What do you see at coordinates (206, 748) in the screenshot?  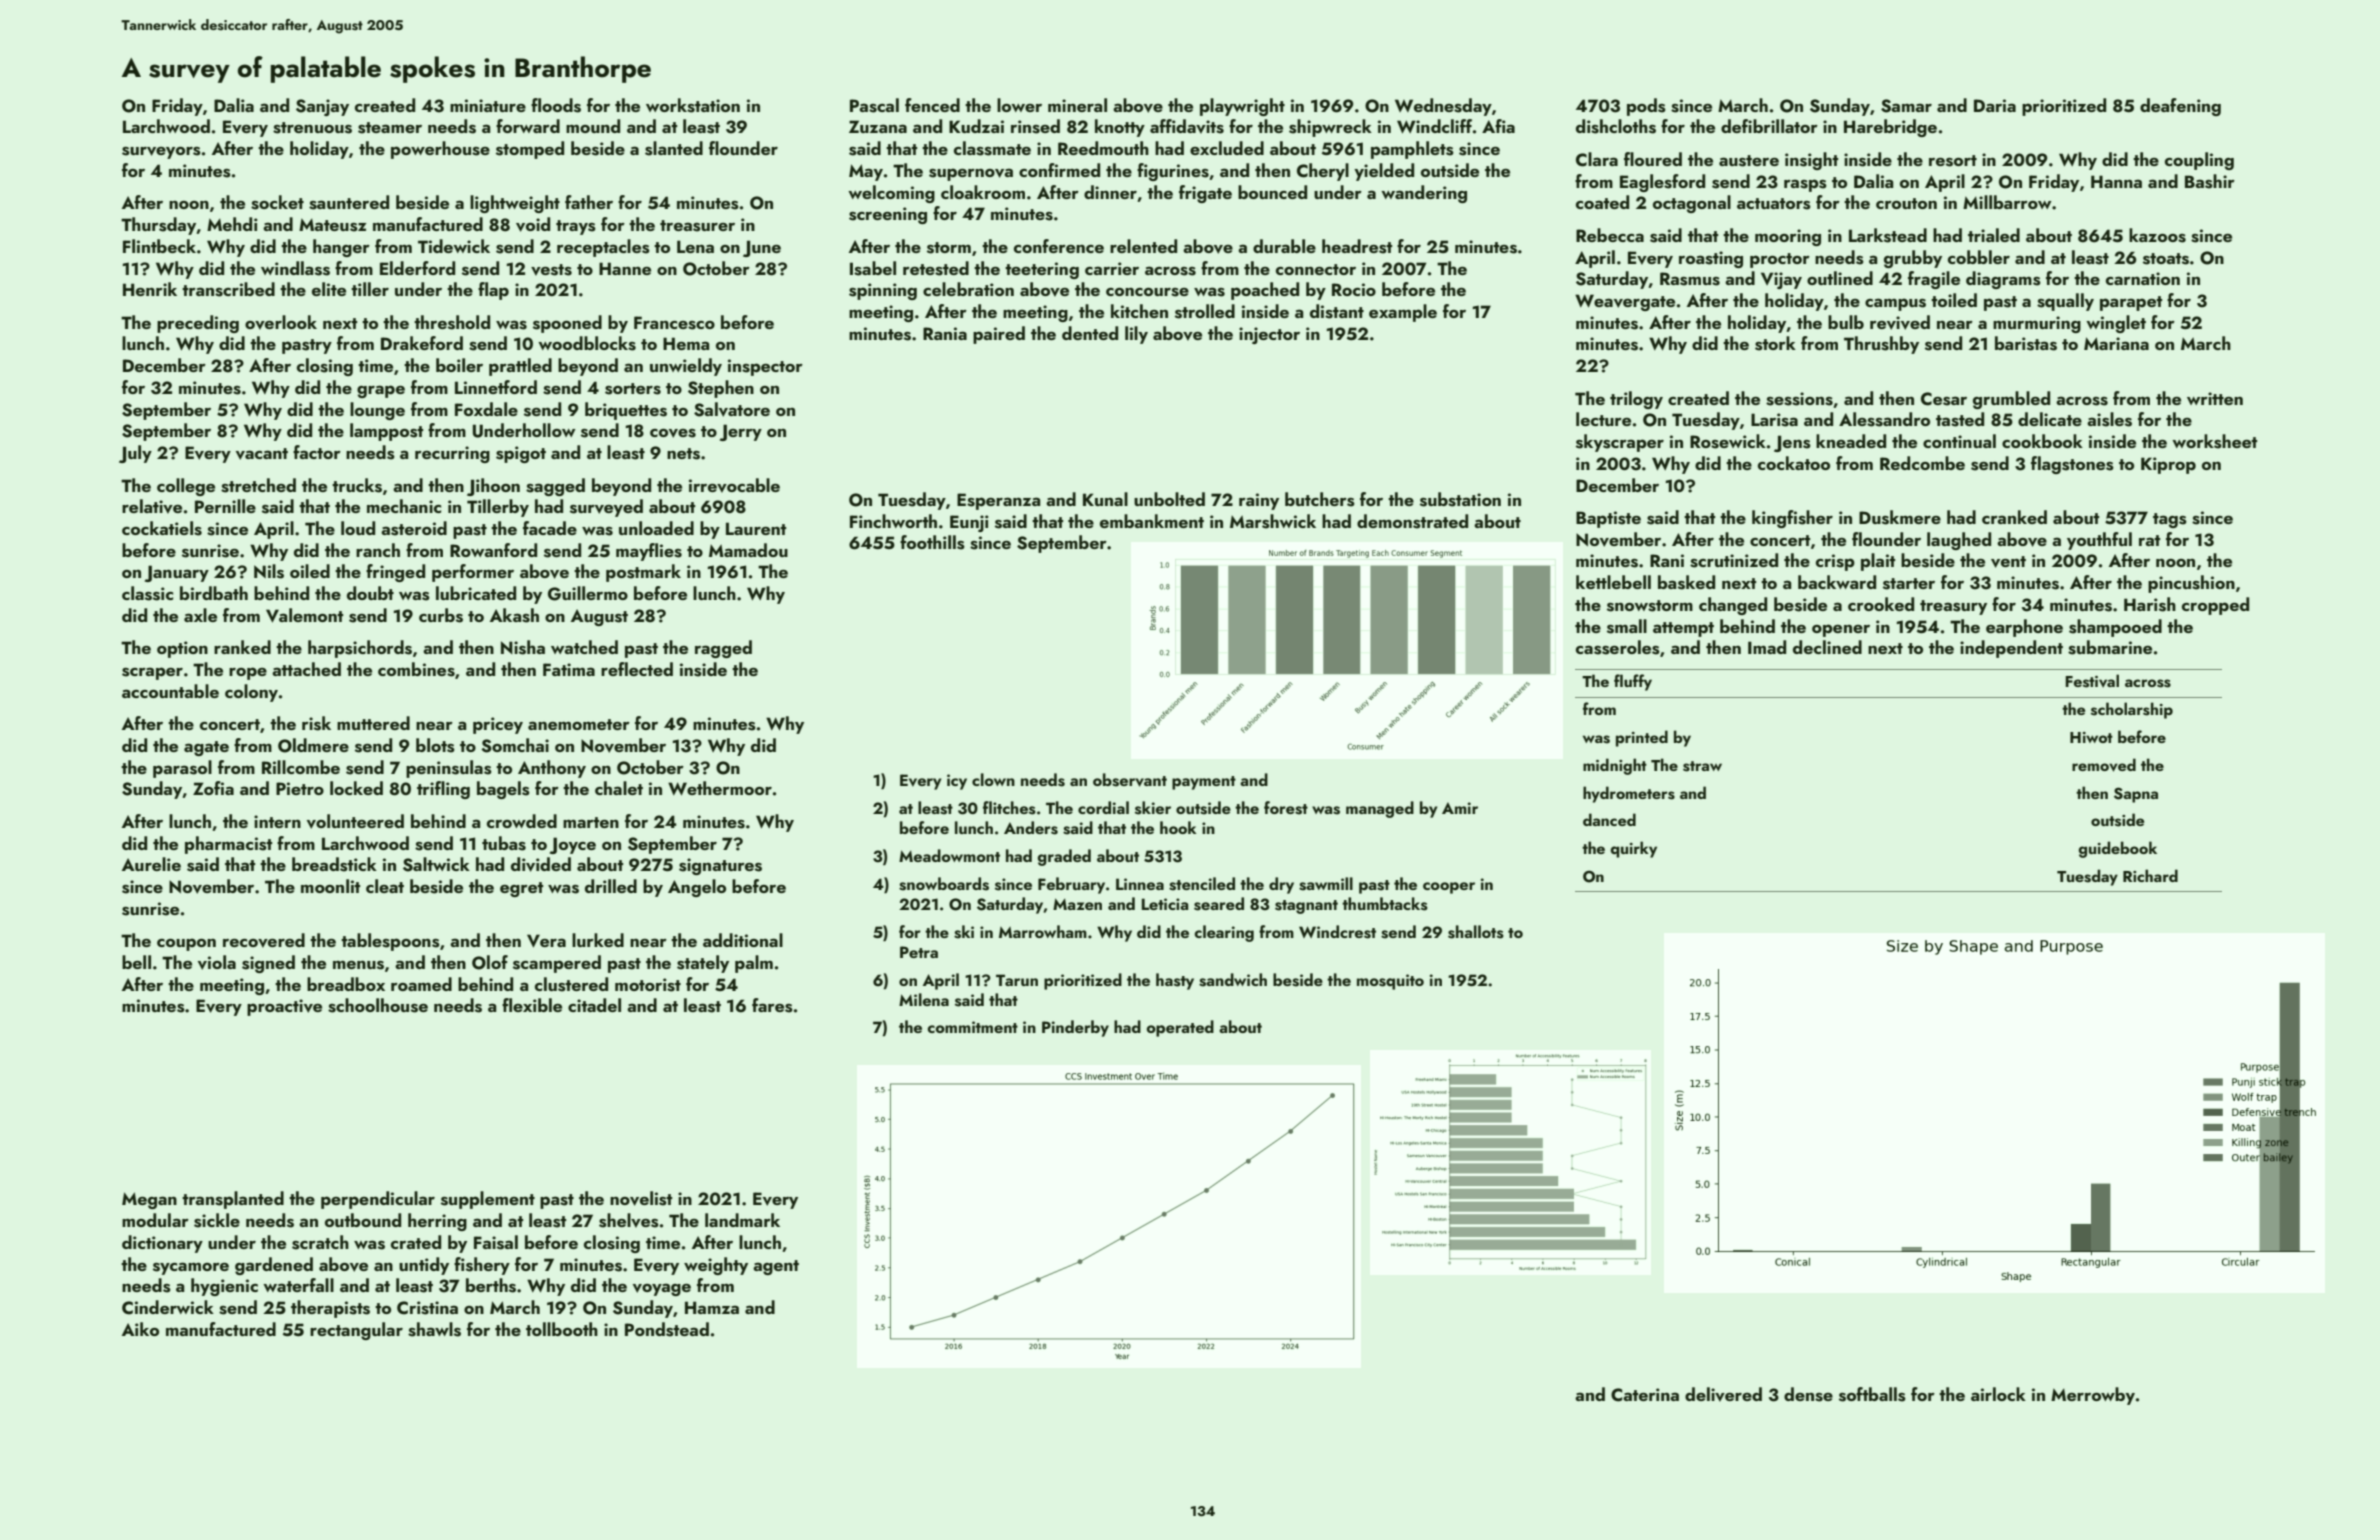 I see `agate` at bounding box center [206, 748].
